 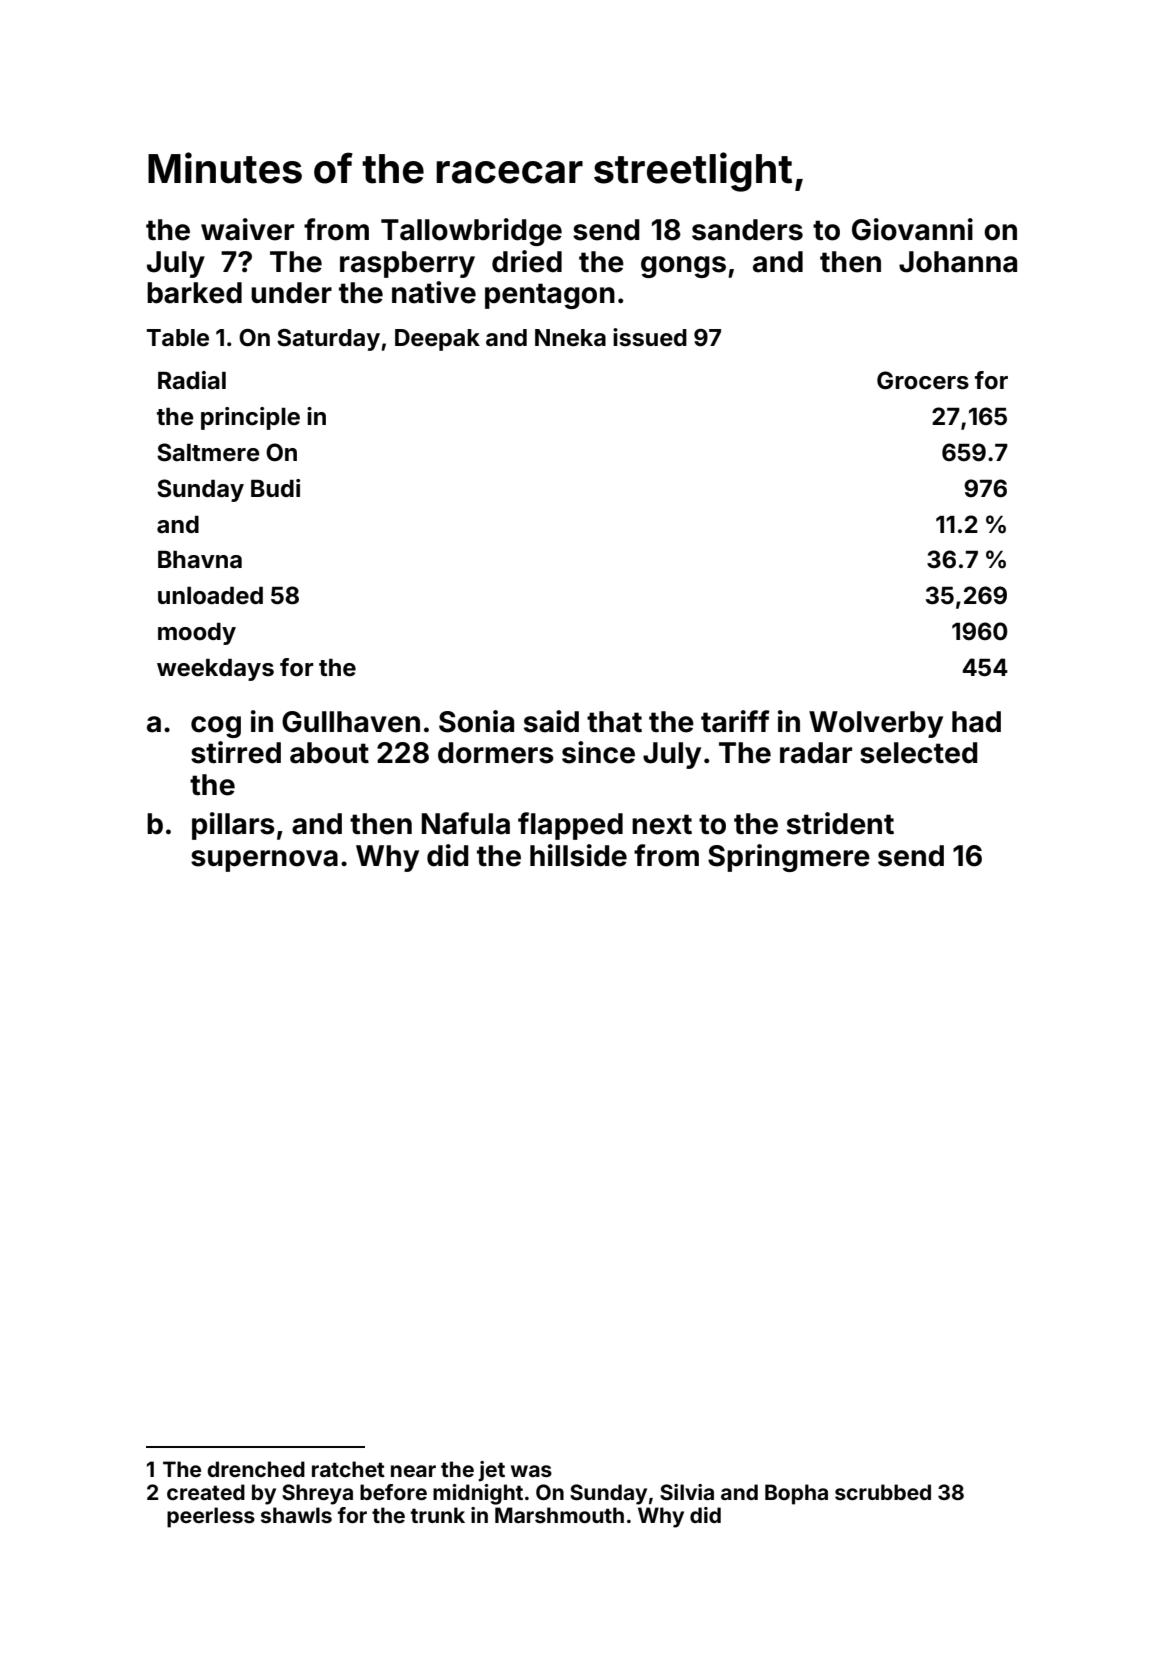 I want to click on next, so click(x=662, y=824).
